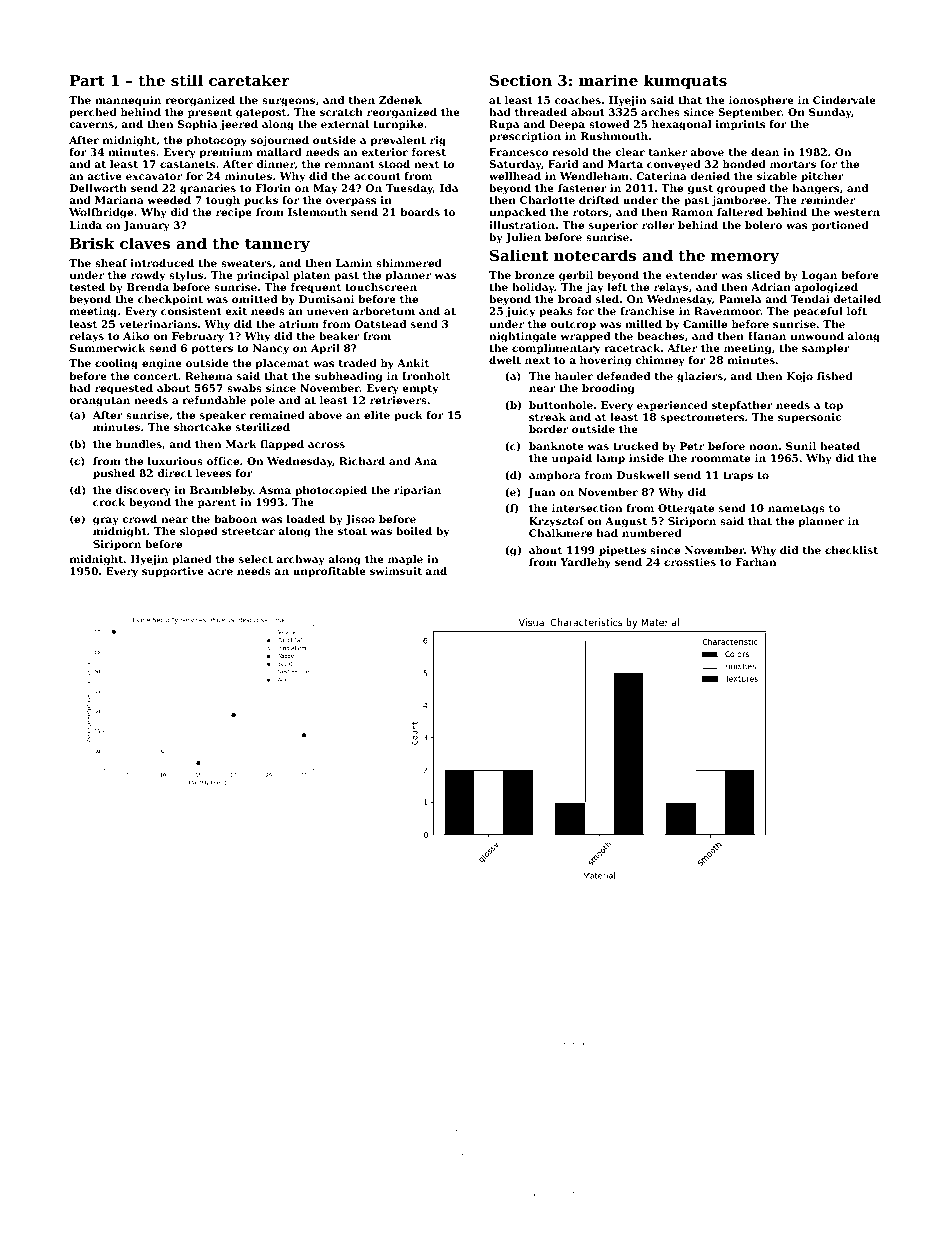 Image resolution: width=952 pixels, height=1233 pixels. I want to click on refundable, so click(214, 400).
